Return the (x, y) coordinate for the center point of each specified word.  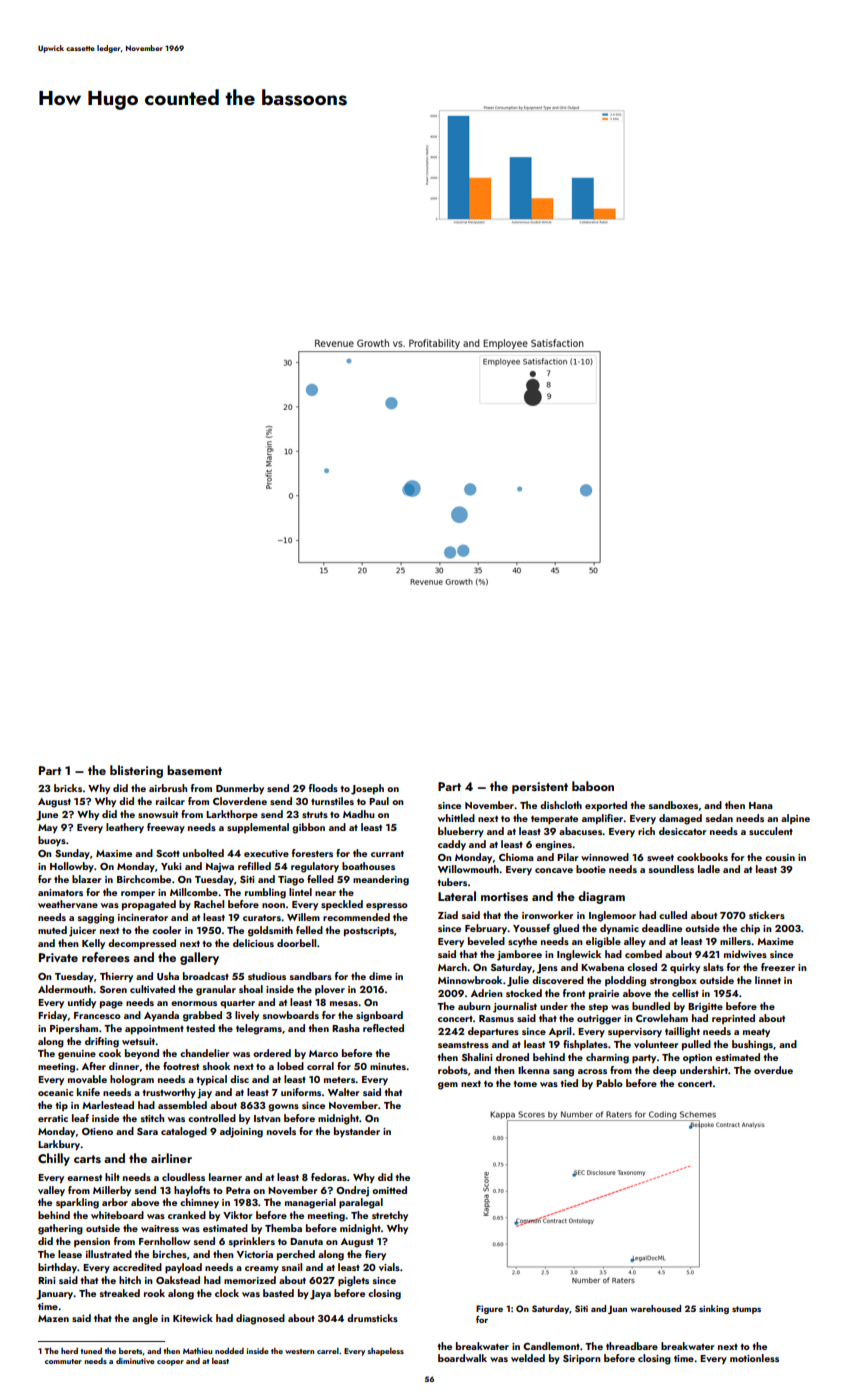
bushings (752, 1045)
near (325, 893)
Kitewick (193, 1318)
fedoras (329, 1177)
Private (58, 957)
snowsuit (158, 814)
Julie (518, 981)
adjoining (241, 1132)
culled (673, 915)
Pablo (609, 1083)
